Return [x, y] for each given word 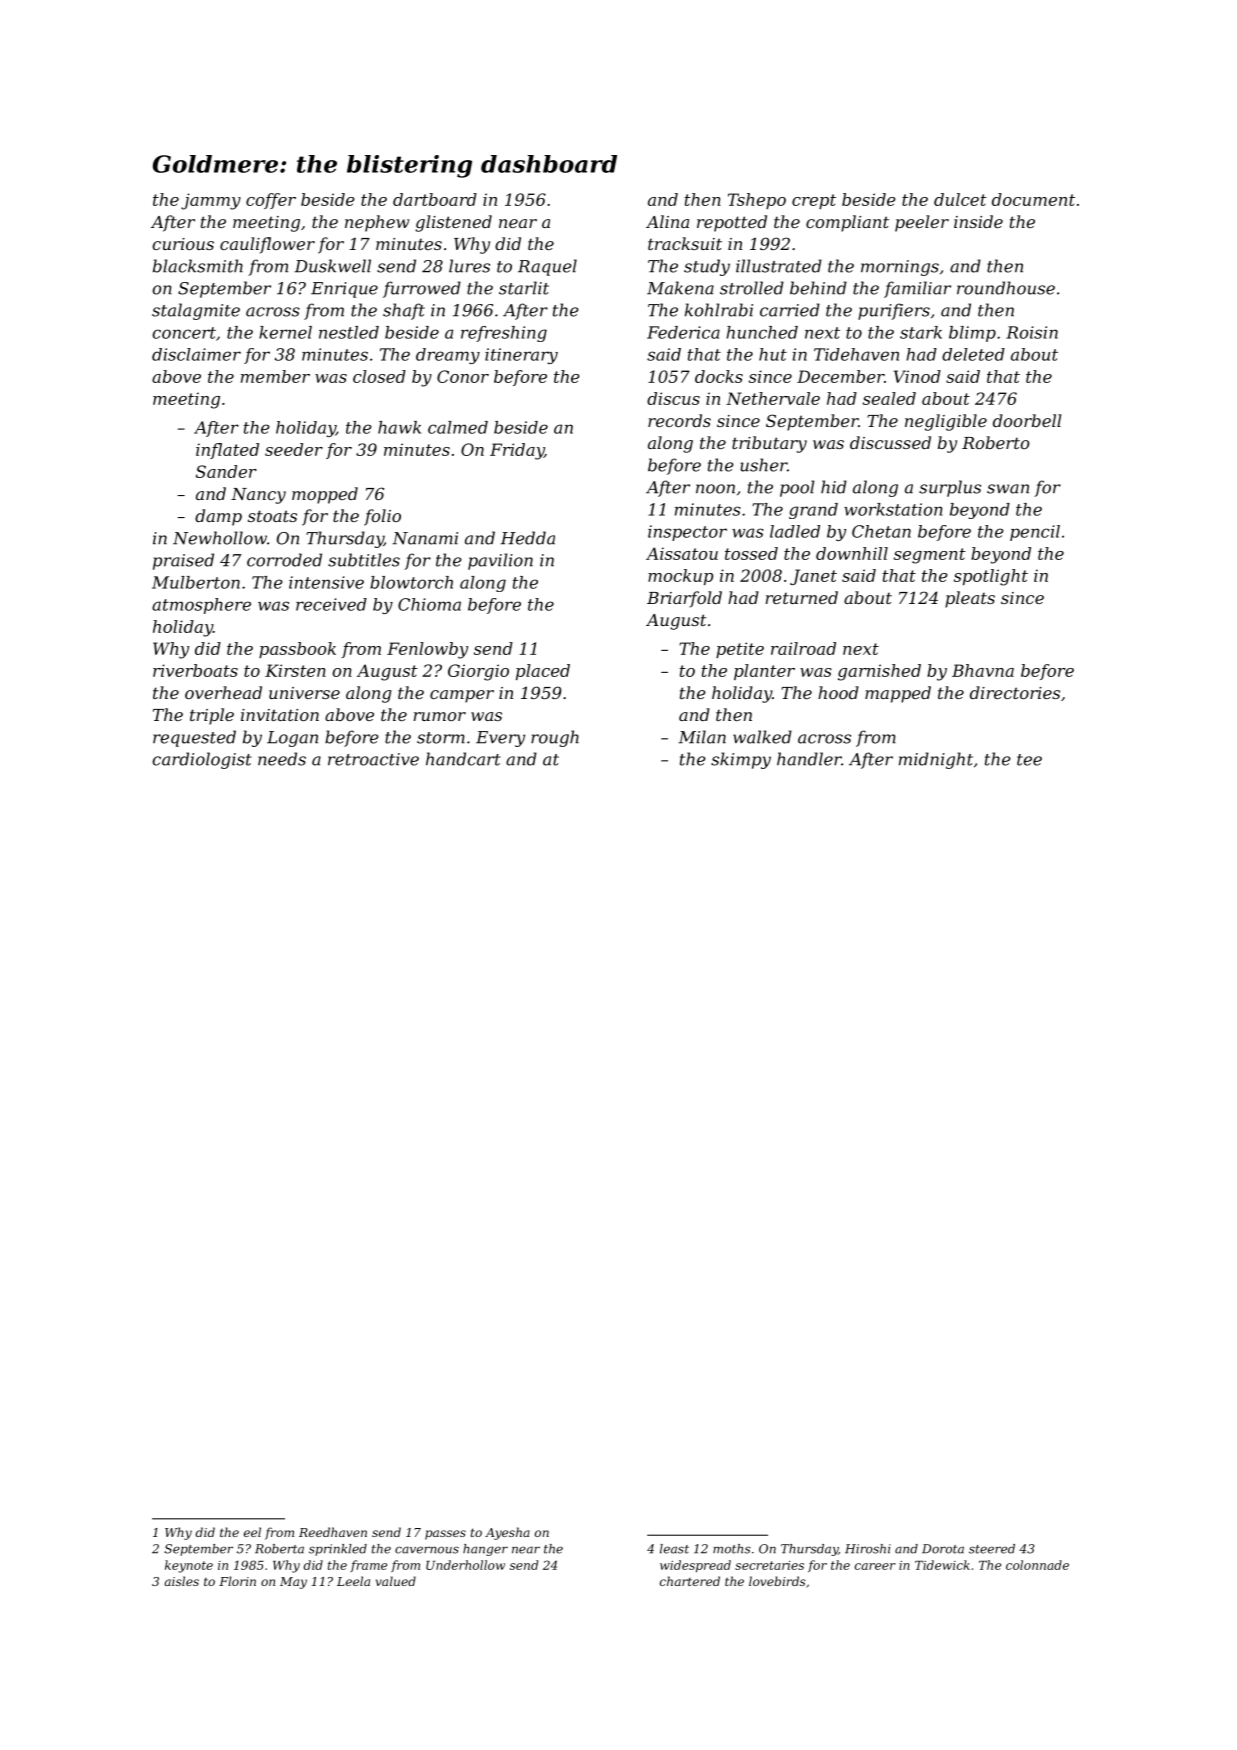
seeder [294, 449]
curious [183, 244]
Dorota [943, 1549]
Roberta [279, 1549]
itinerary [521, 356]
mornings [900, 268]
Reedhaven [333, 1532]
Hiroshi [868, 1549]
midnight [936, 760]
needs [282, 759]
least [674, 1549]
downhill [852, 553]
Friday [517, 451]
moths [732, 1549]
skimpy [741, 760]
